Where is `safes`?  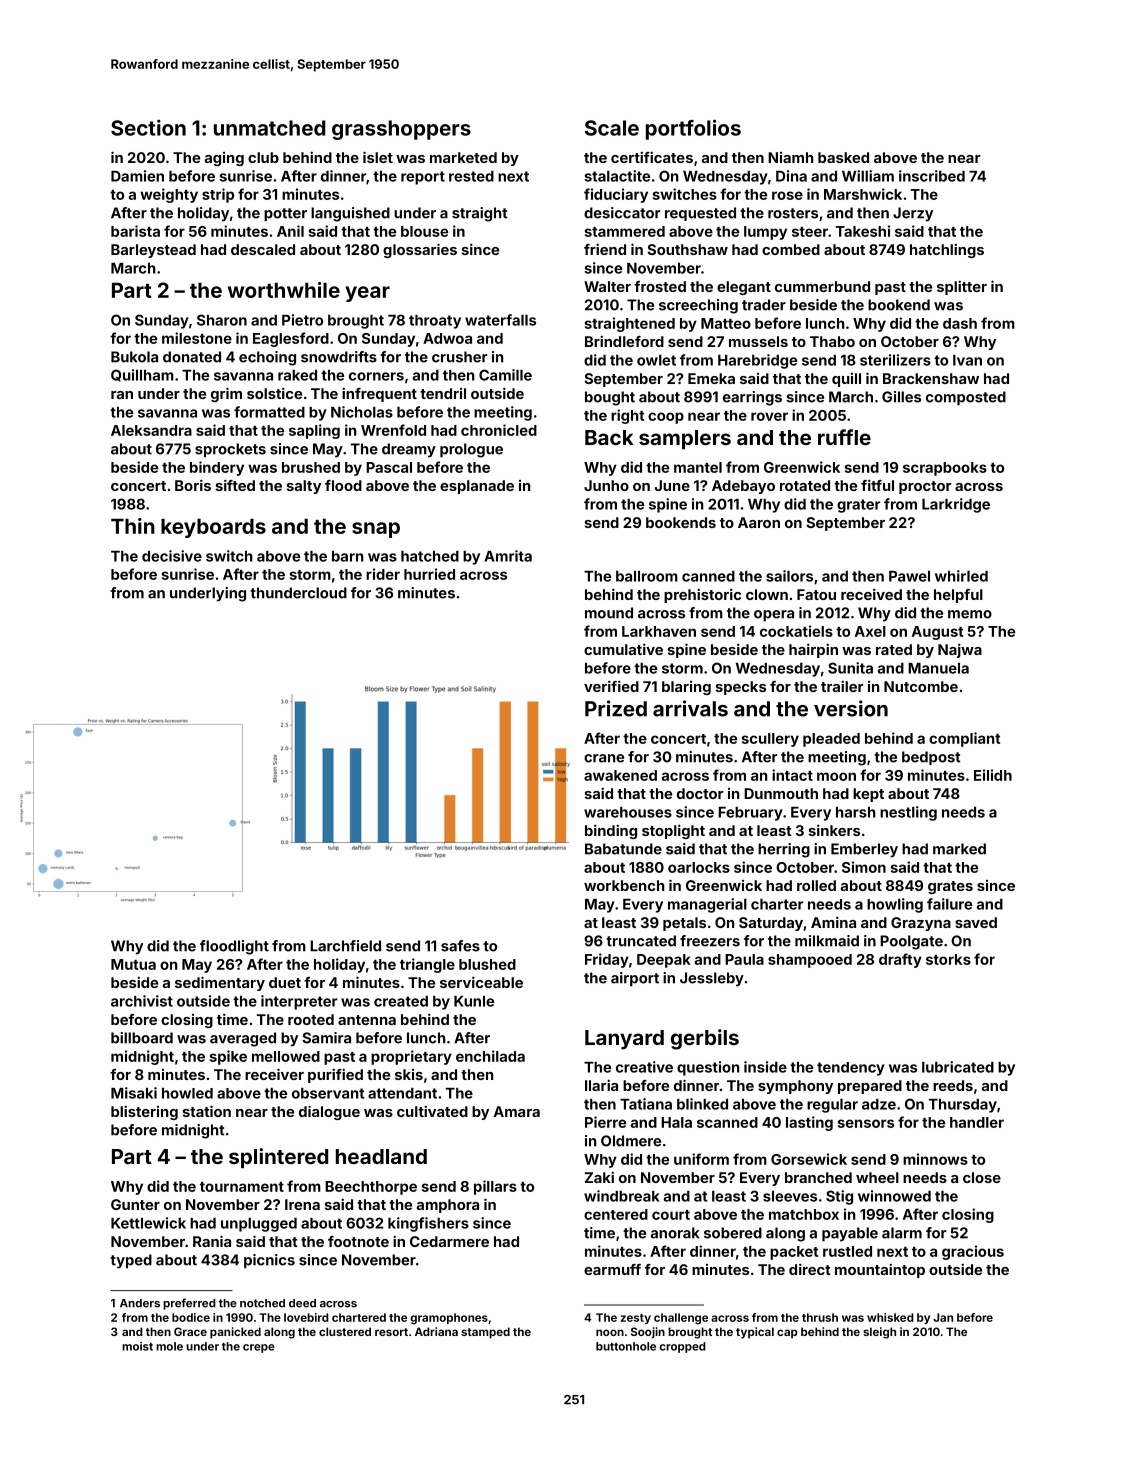
safes is located at coordinates (460, 946).
